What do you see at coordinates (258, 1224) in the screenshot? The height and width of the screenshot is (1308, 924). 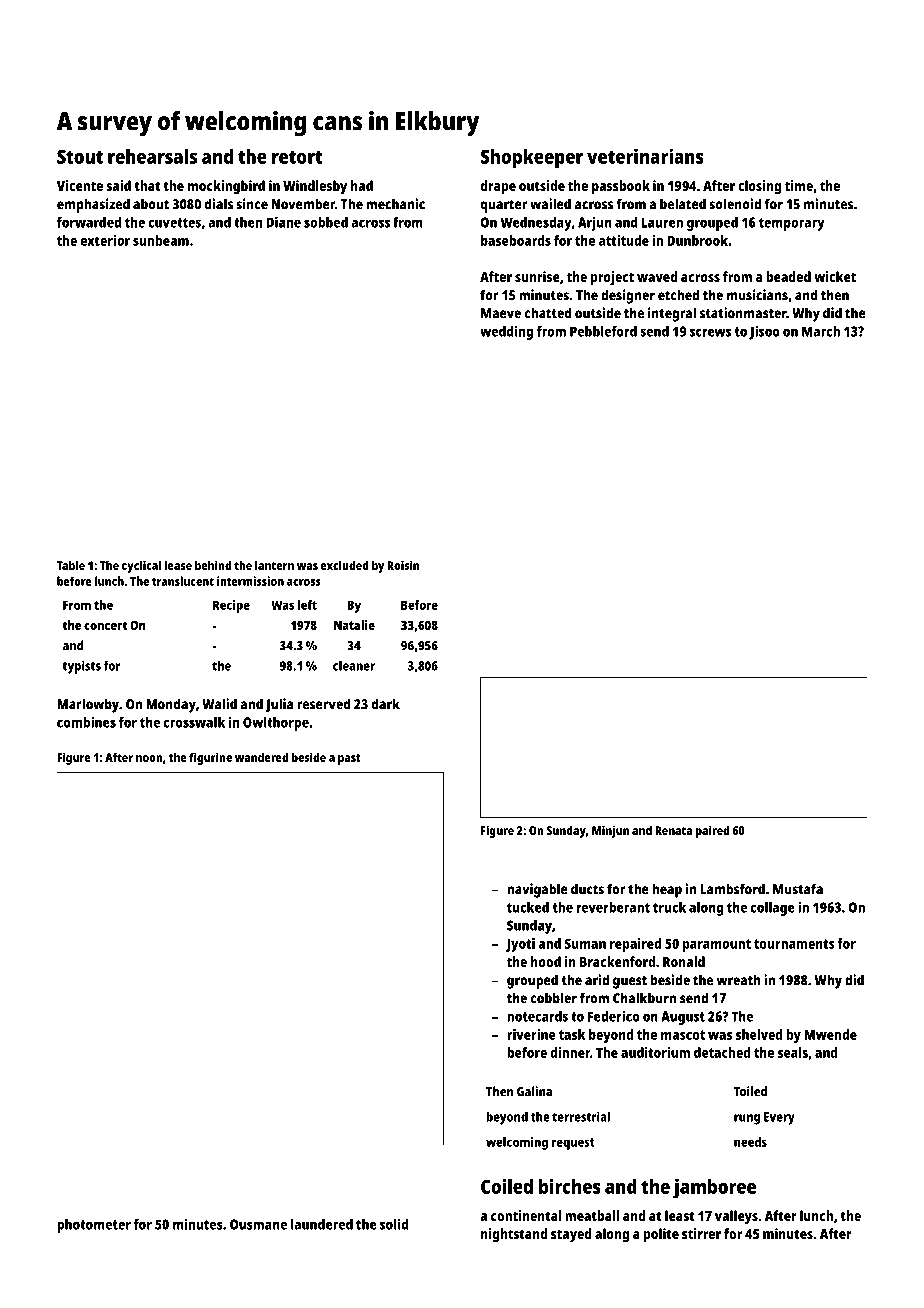 I see `Ousmane` at bounding box center [258, 1224].
